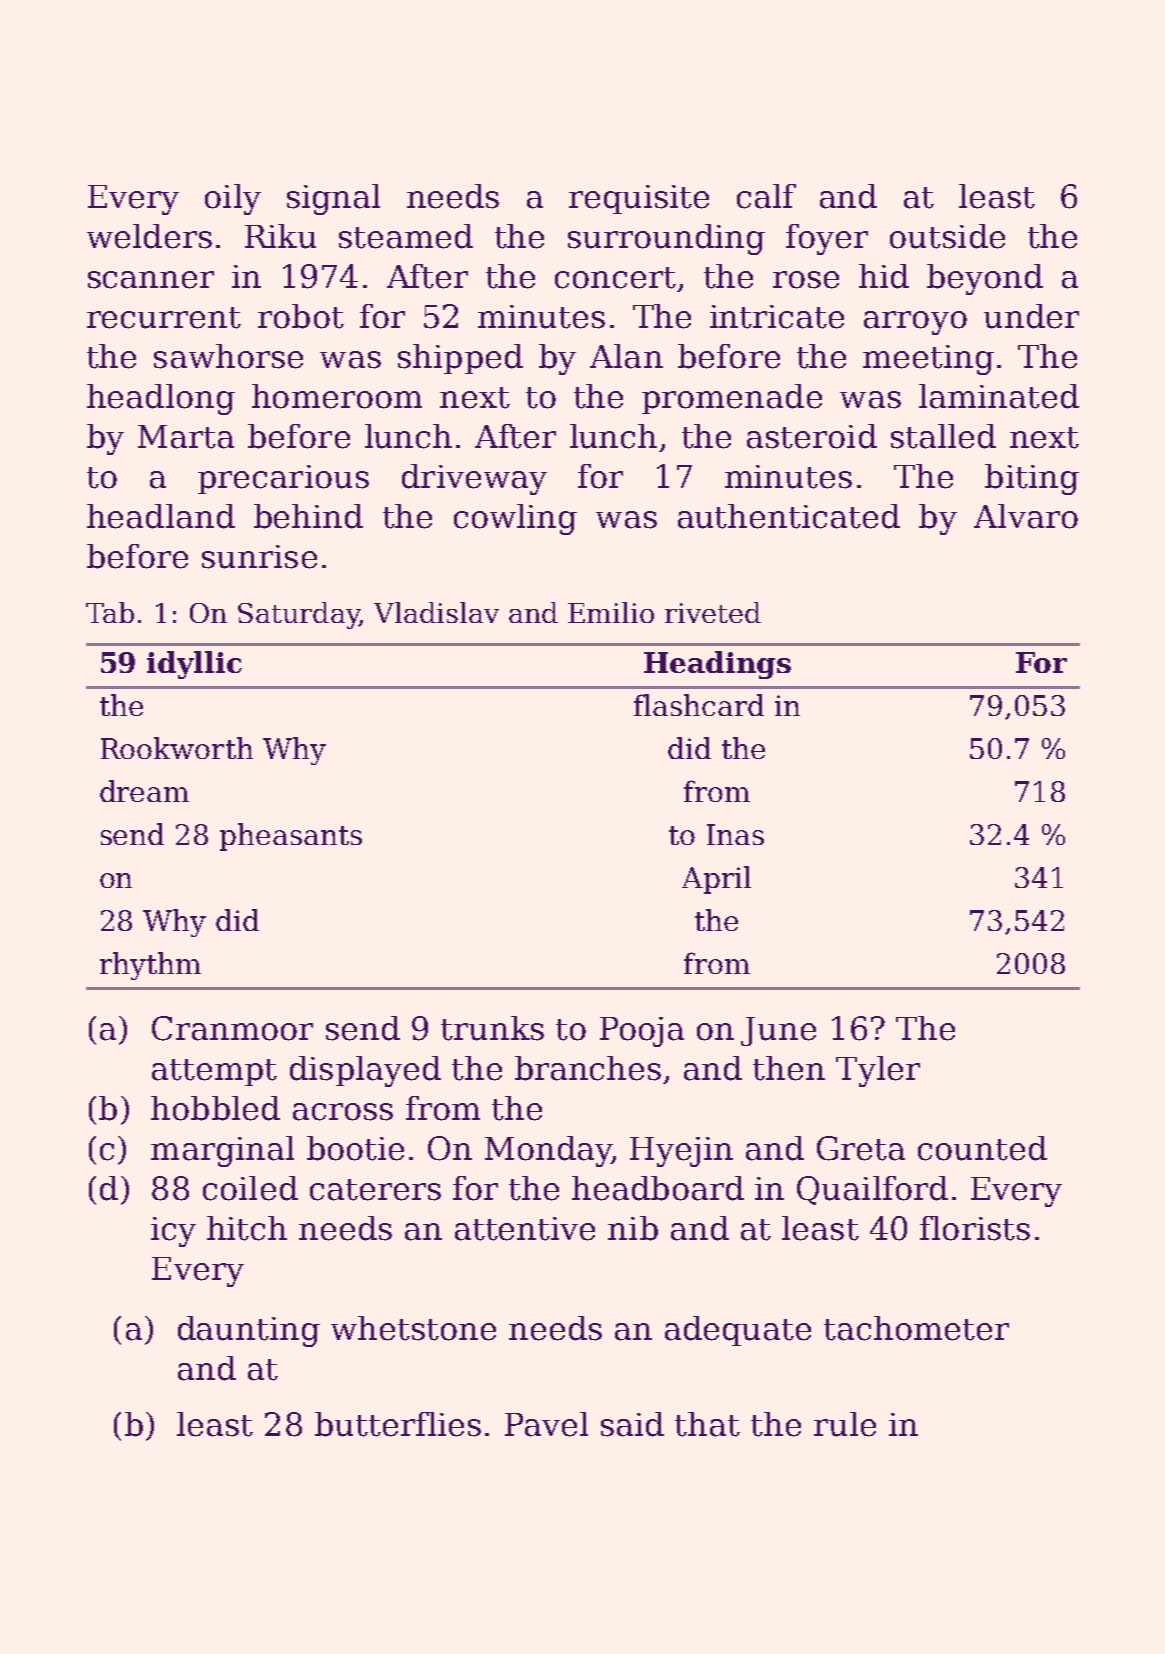 This image has height=1654, width=1165. I want to click on oily, so click(233, 199).
